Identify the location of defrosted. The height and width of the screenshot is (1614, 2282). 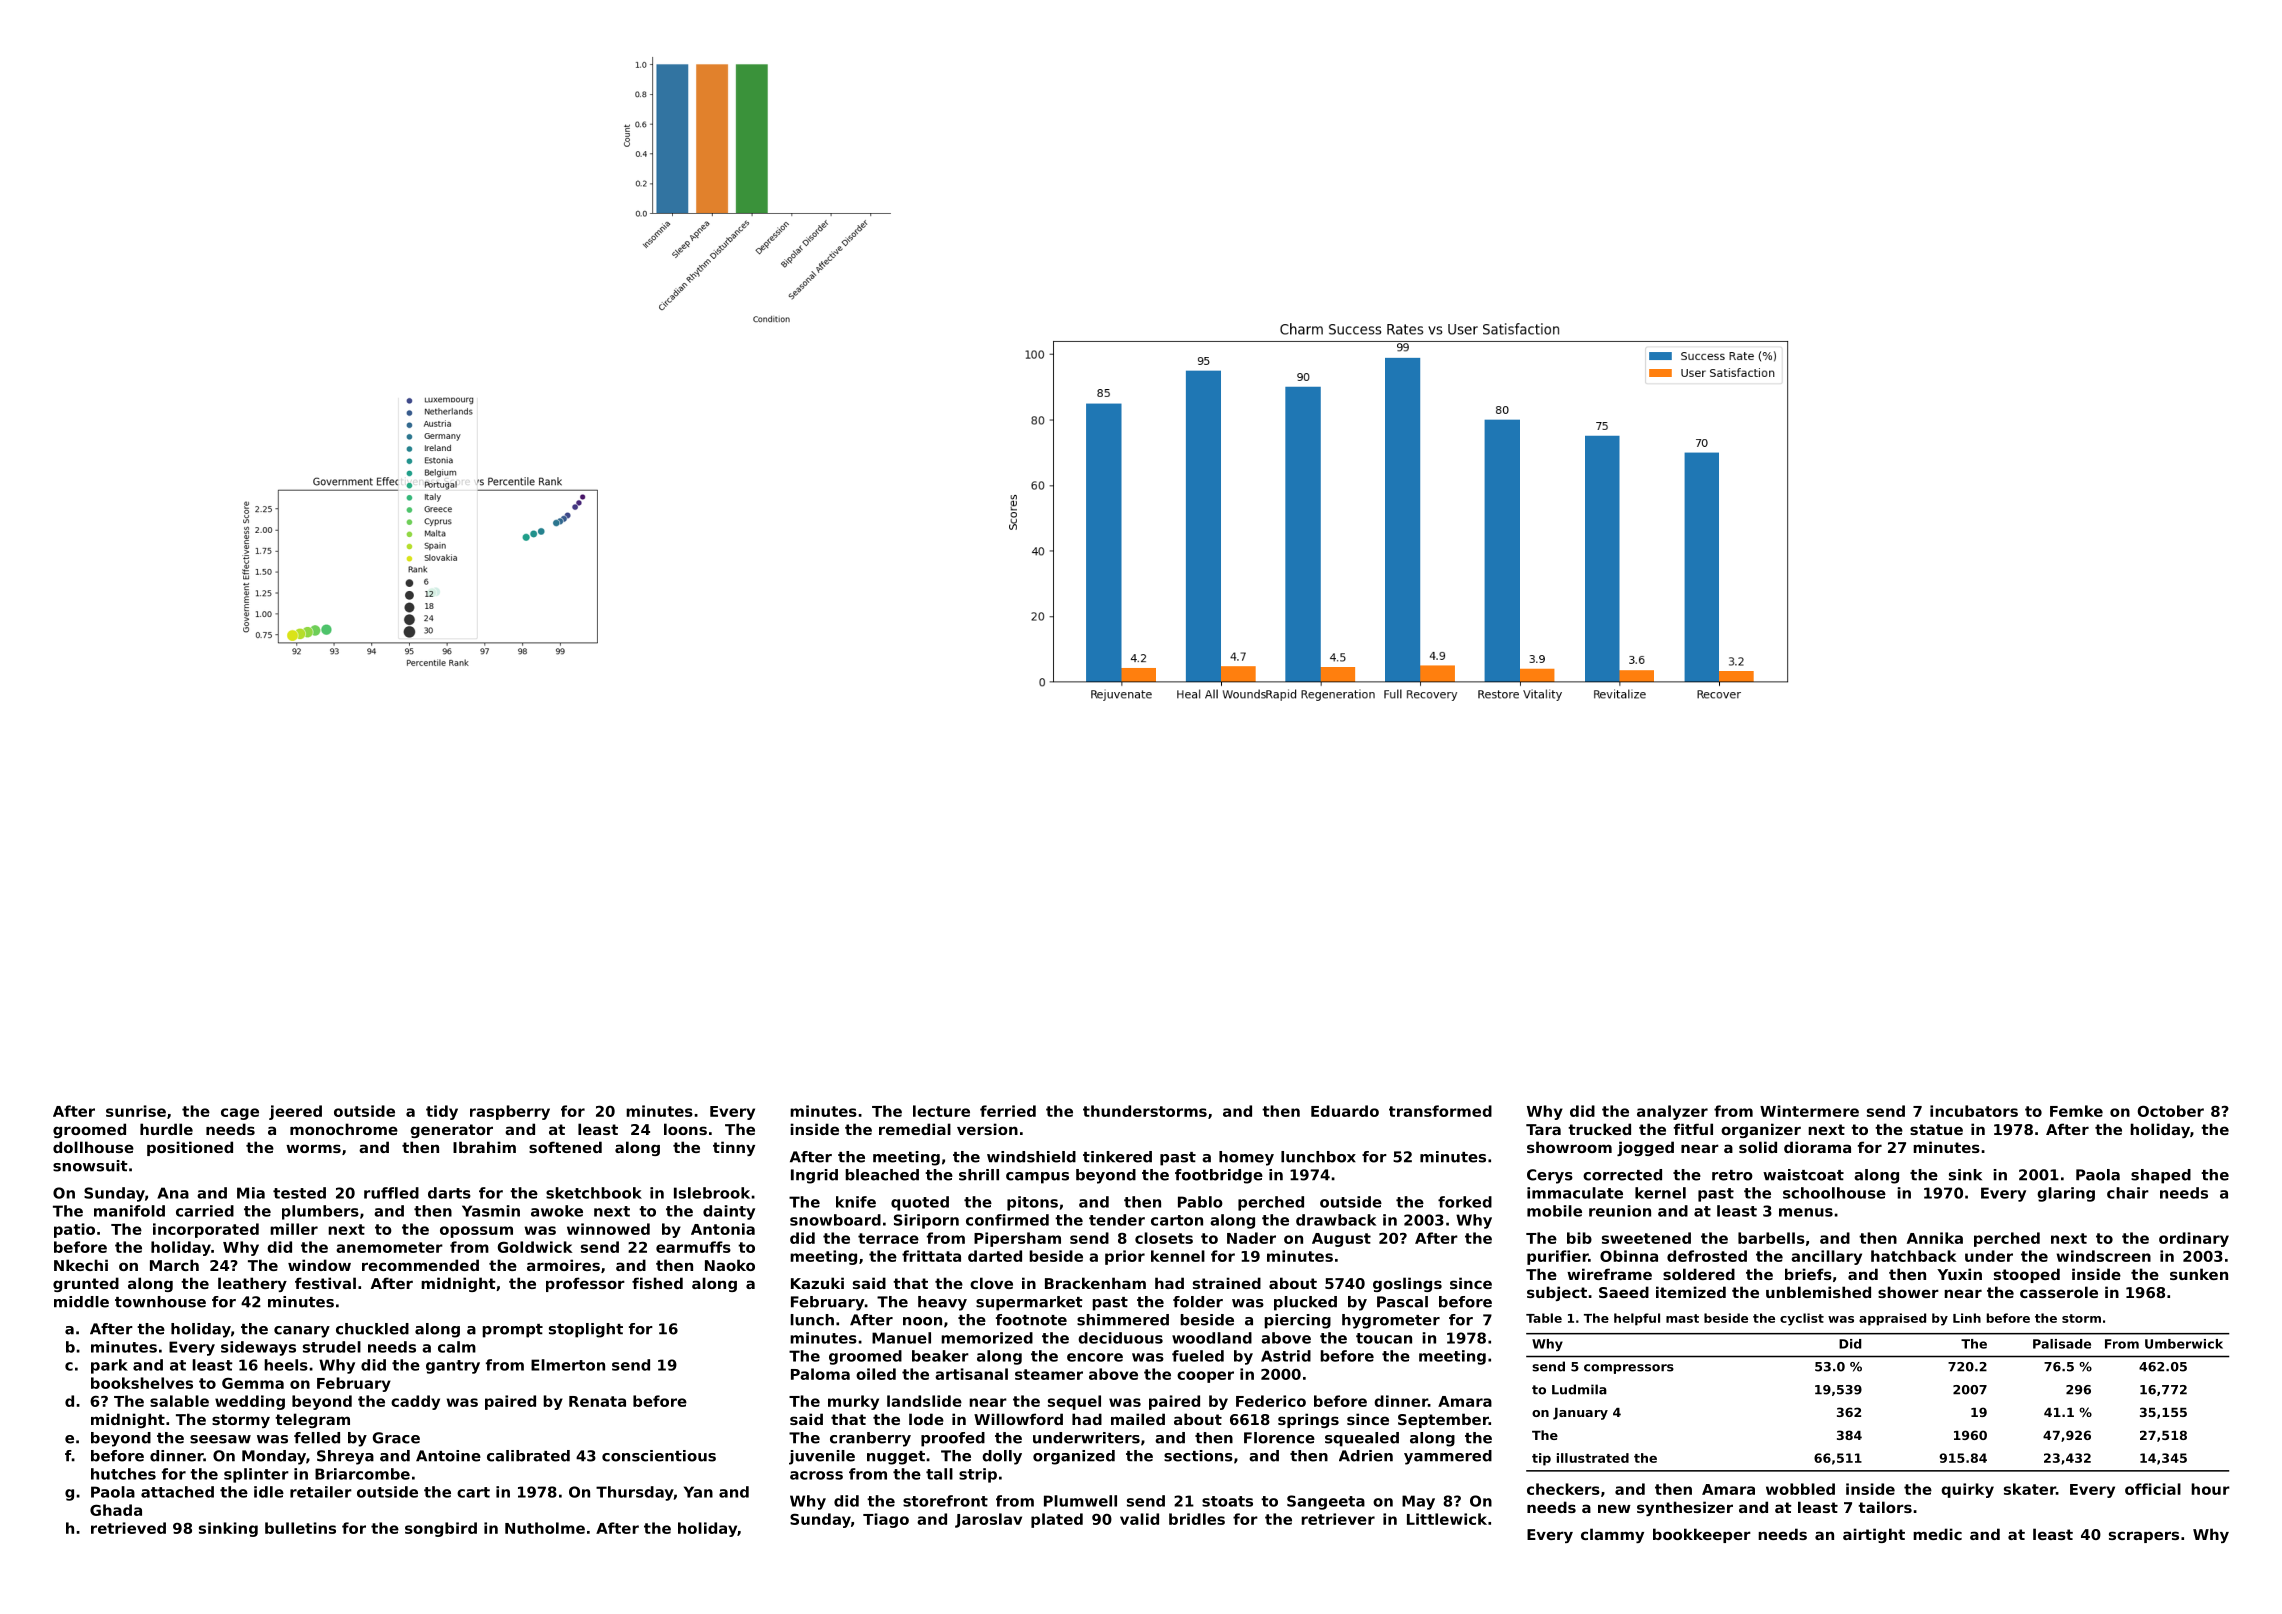
(1707, 1256).
